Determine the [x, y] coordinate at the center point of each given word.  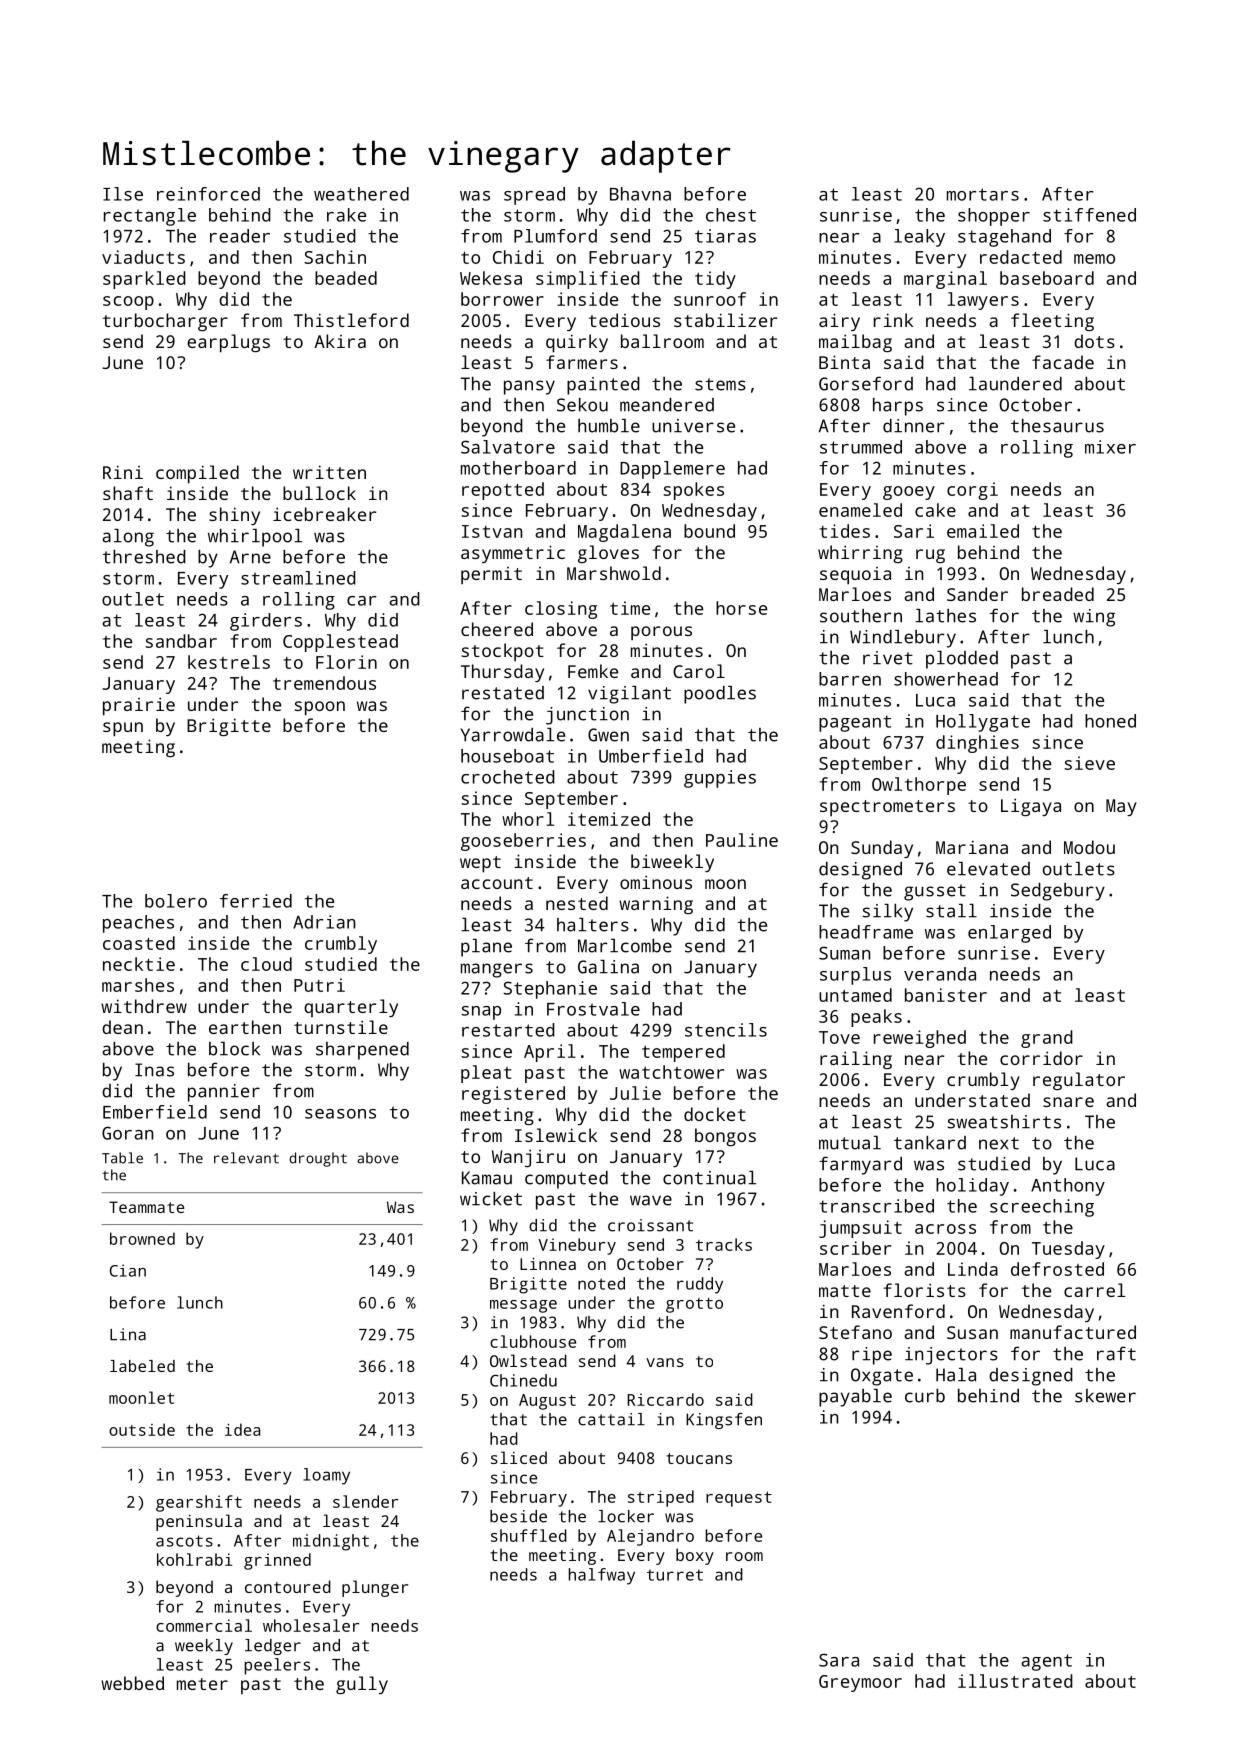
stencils [726, 1030]
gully [362, 1685]
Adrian [324, 922]
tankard [930, 1143]
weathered [361, 194]
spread [534, 196]
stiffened [1089, 215]
